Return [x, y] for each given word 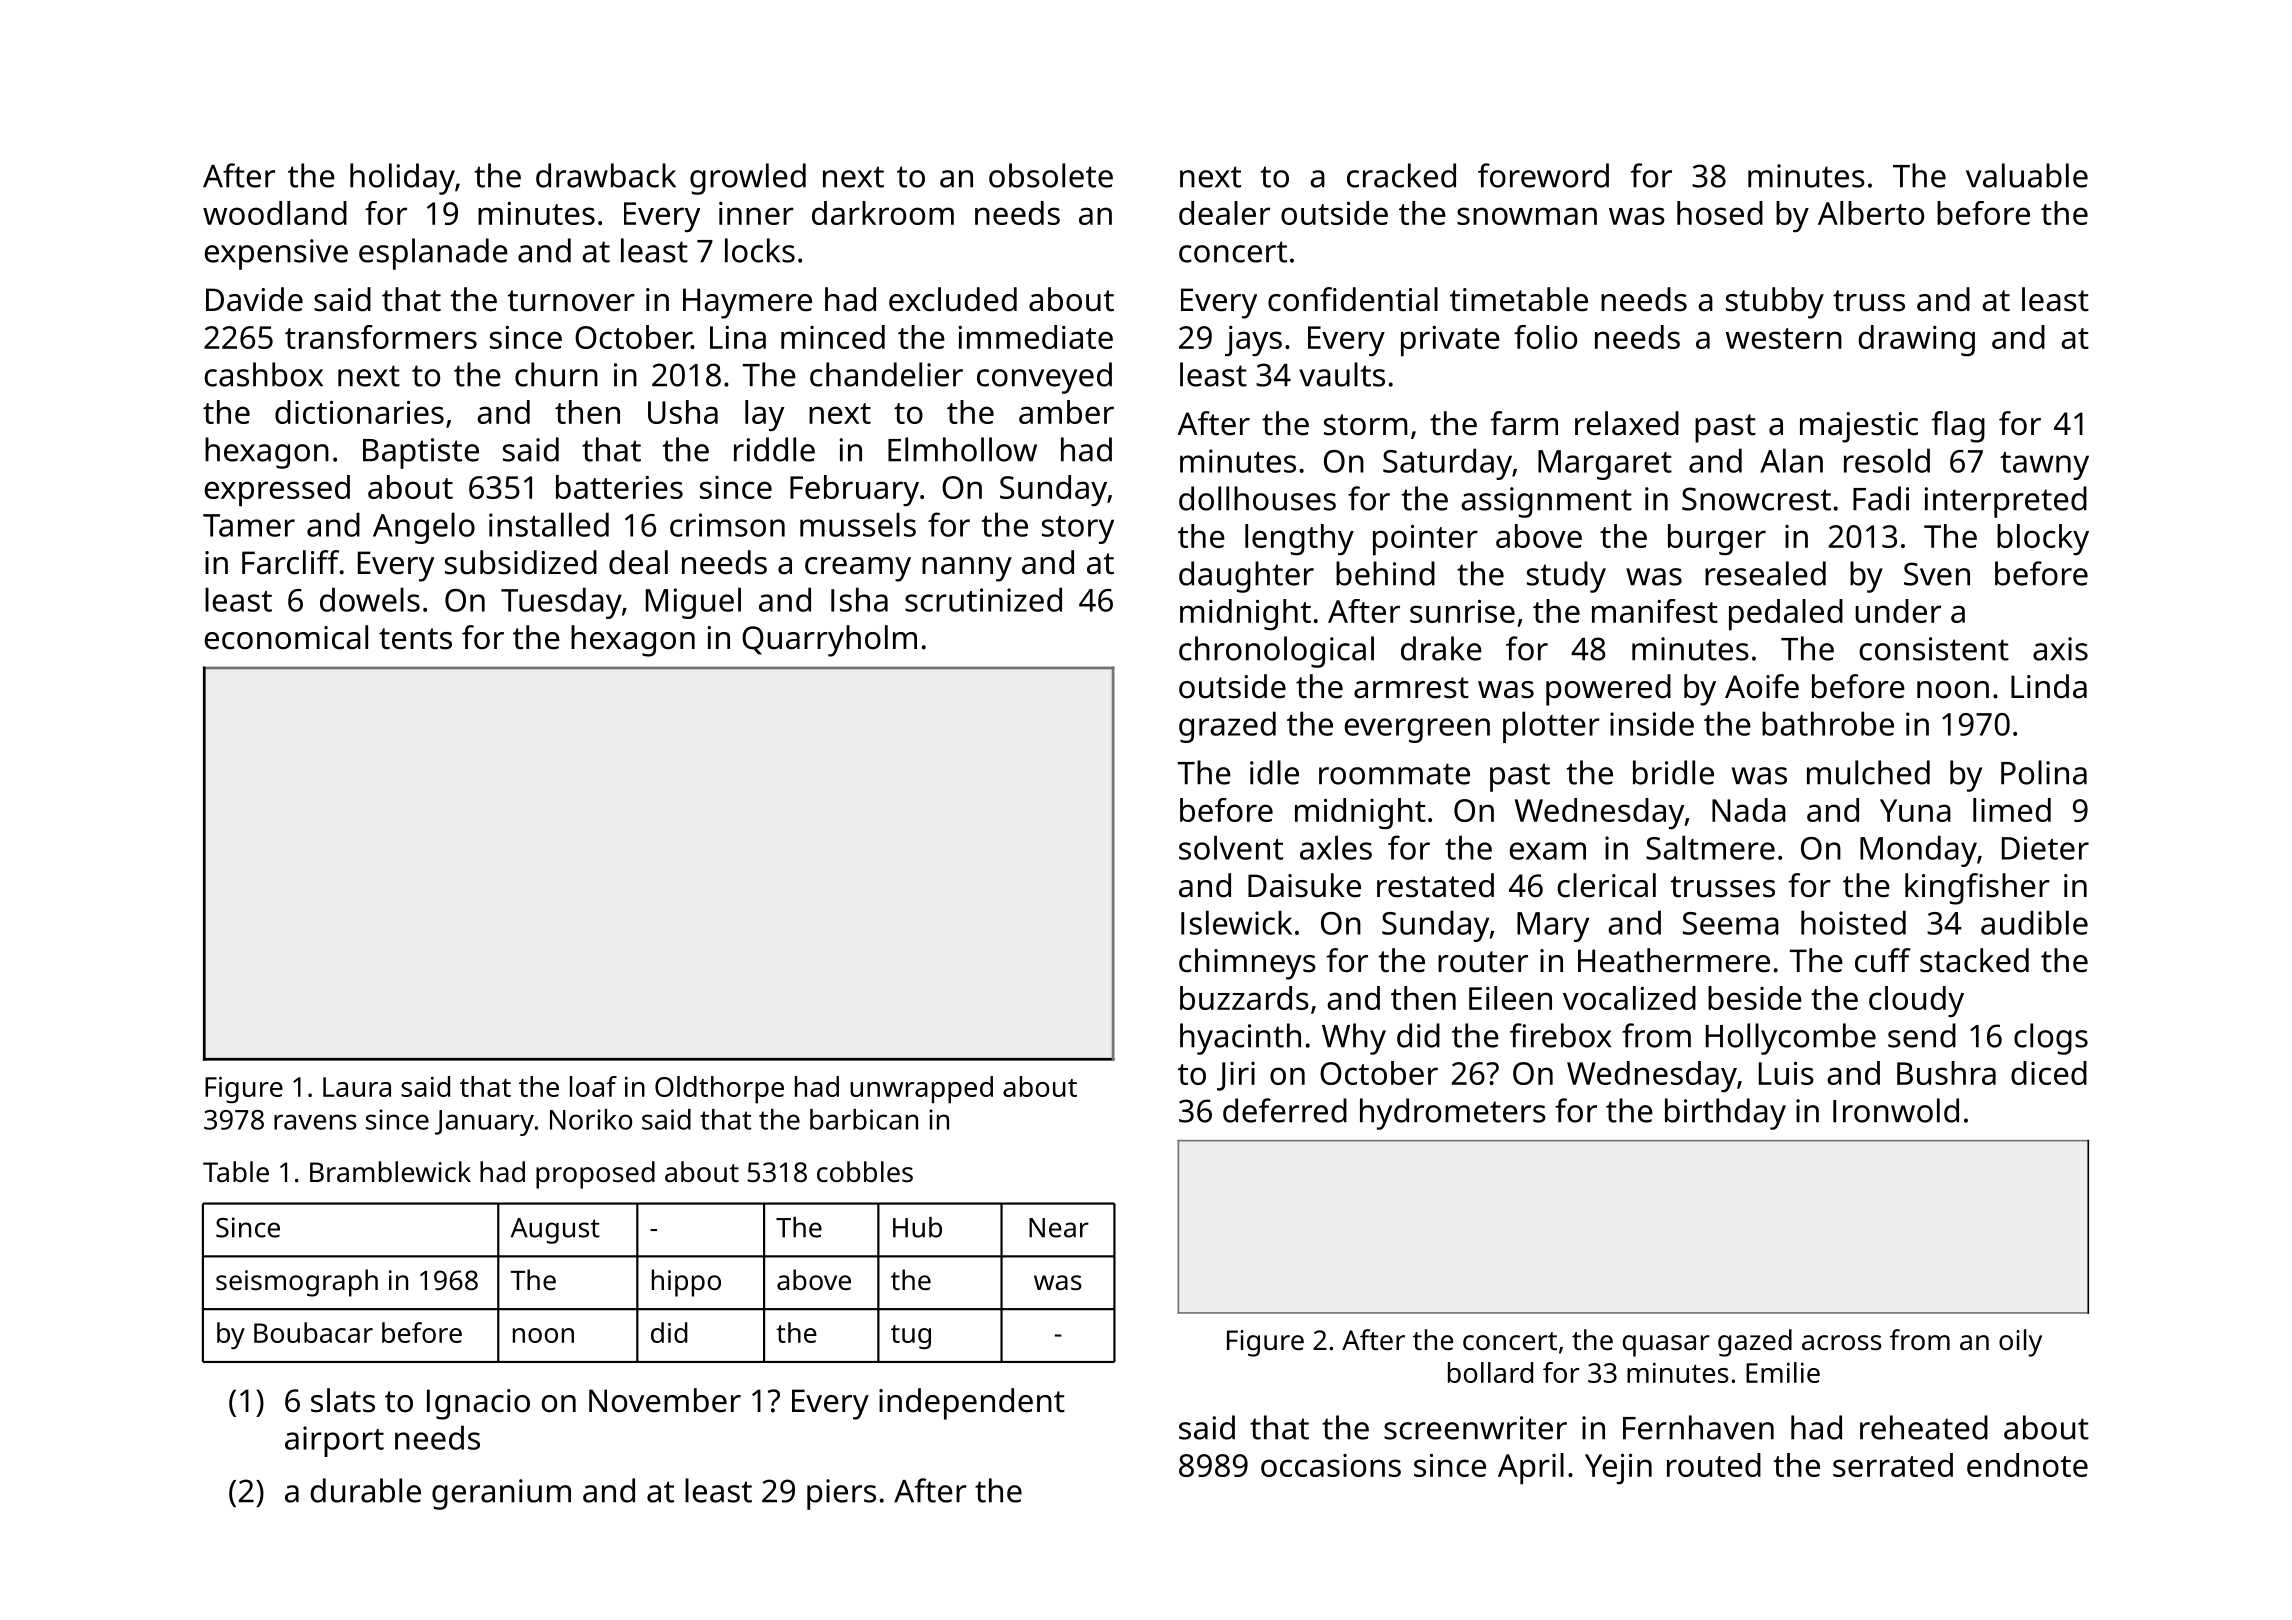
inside [1652, 723]
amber [1066, 412]
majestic [1859, 427]
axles [1336, 847]
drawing [1916, 341]
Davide [254, 299]
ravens [315, 1122]
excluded [953, 299]
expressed [277, 491]
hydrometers [1453, 1114]
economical [286, 637]
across [1842, 1343]
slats [343, 1400]
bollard [1490, 1372]
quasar [1666, 1346]
